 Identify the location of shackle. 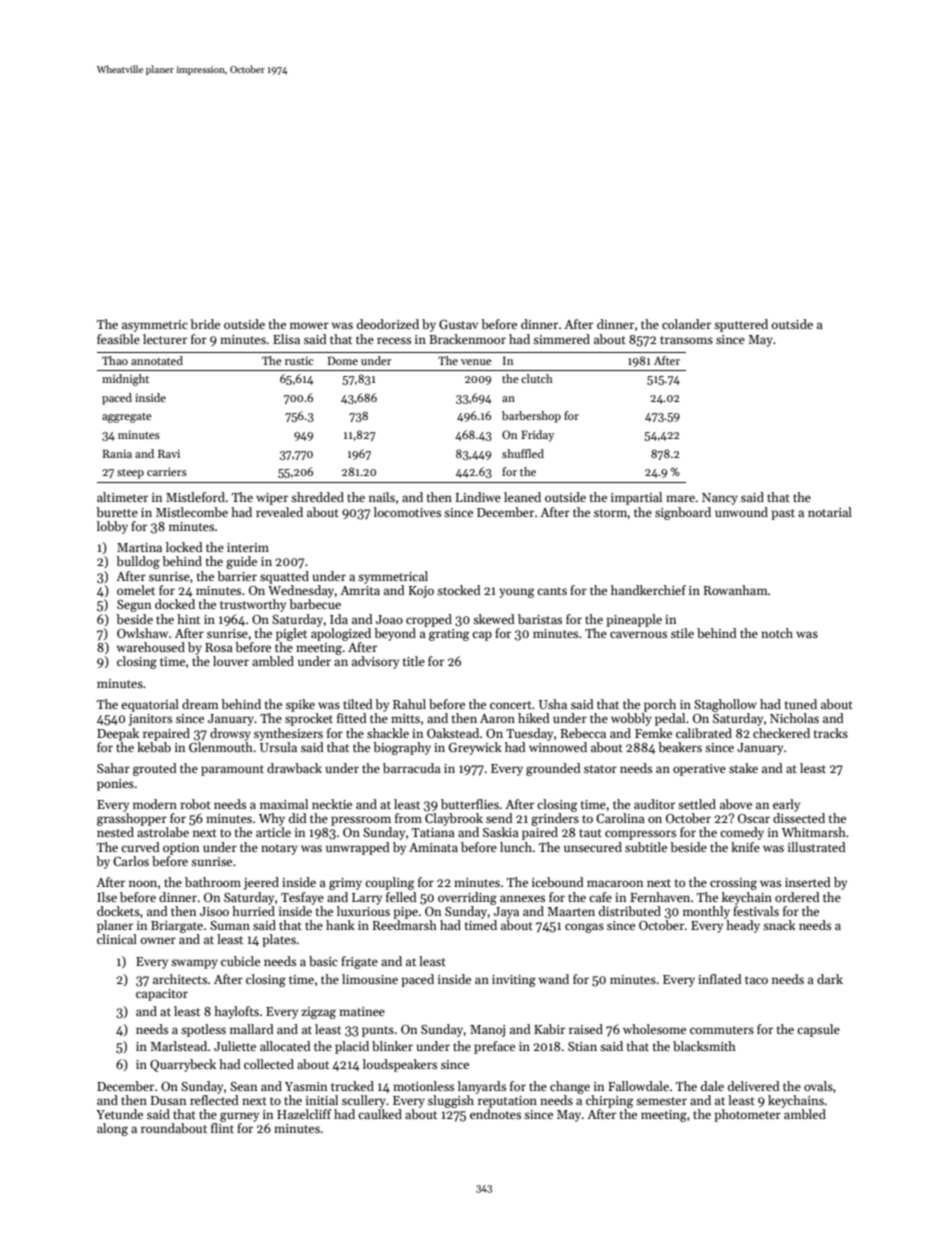
(388, 733).
